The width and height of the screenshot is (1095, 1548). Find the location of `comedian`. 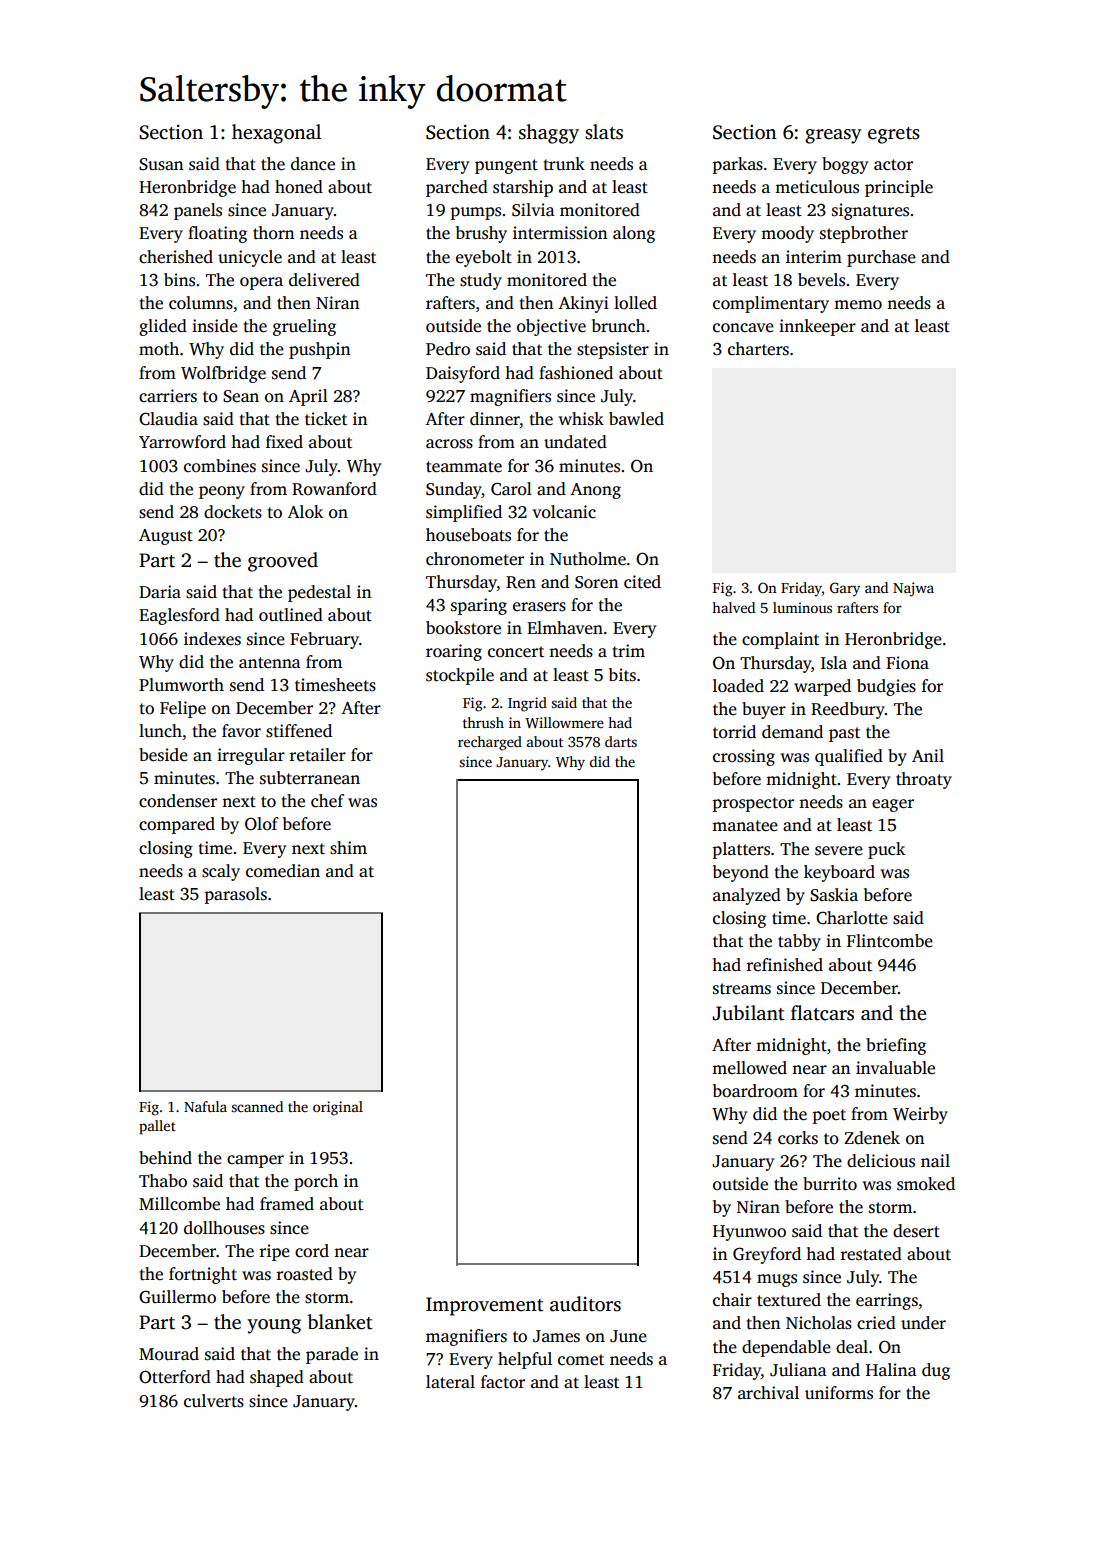

comedian is located at coordinates (283, 871).
